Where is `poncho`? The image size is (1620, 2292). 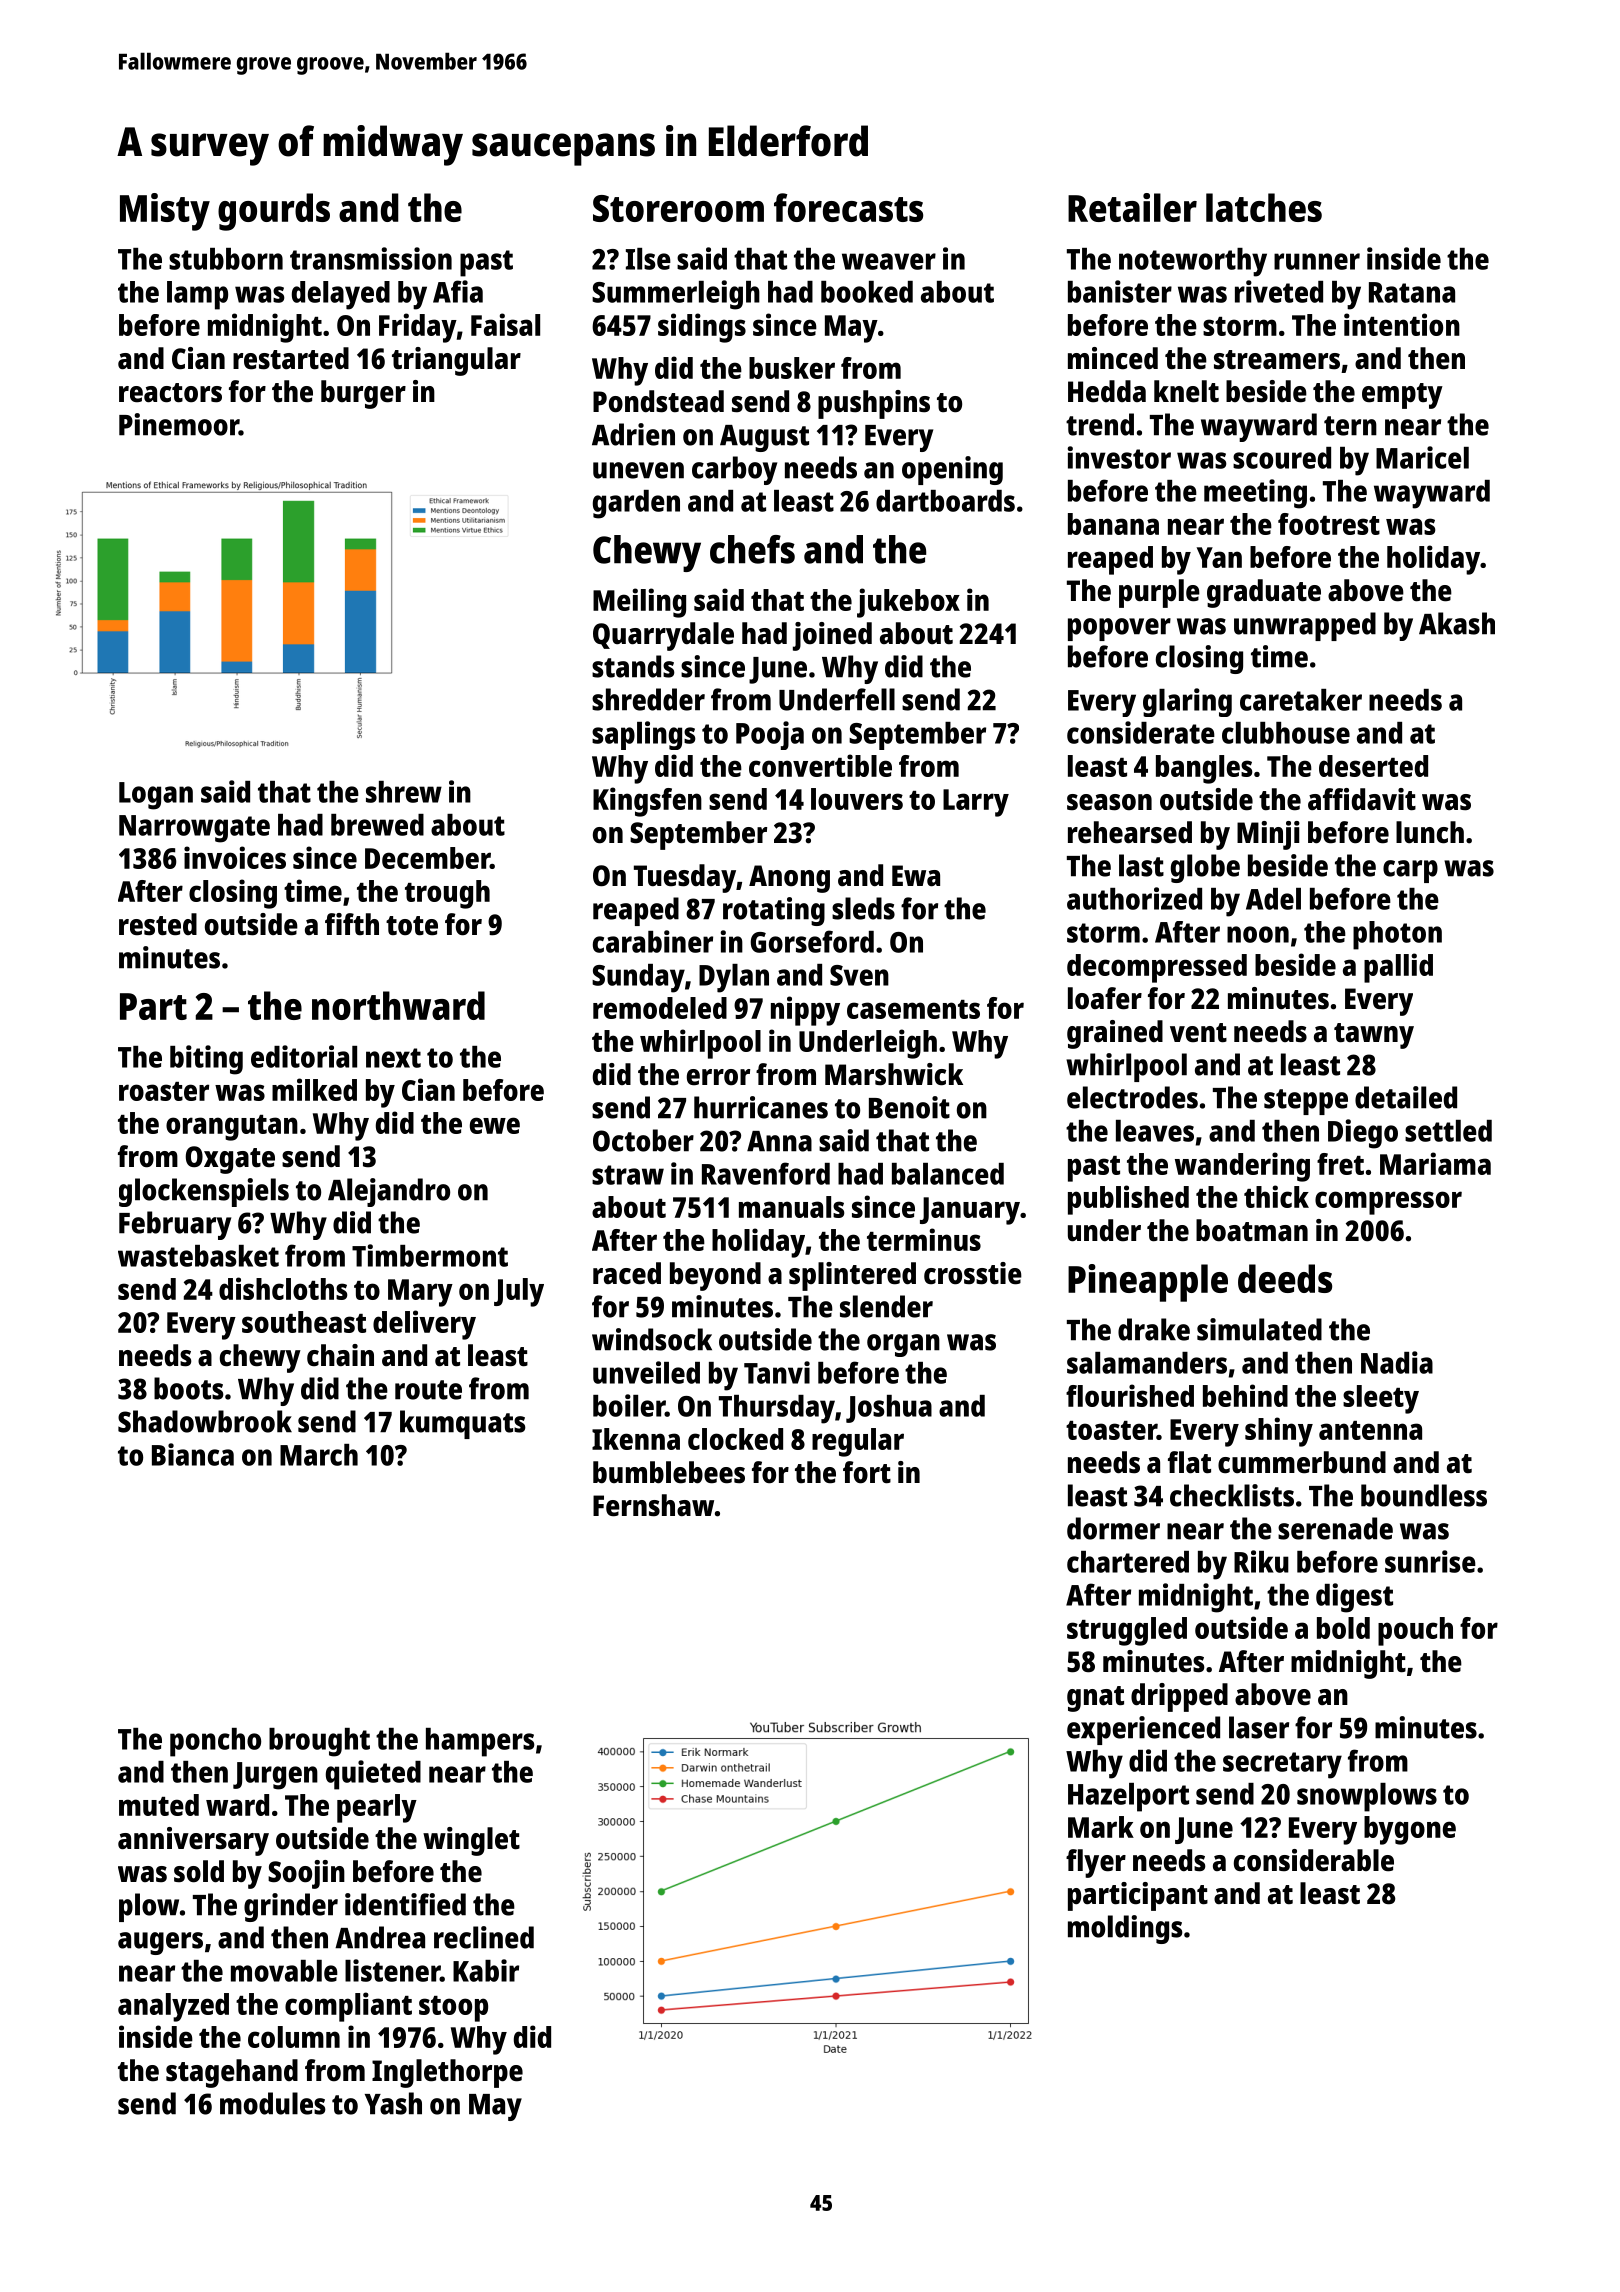 poncho is located at coordinates (215, 1742).
